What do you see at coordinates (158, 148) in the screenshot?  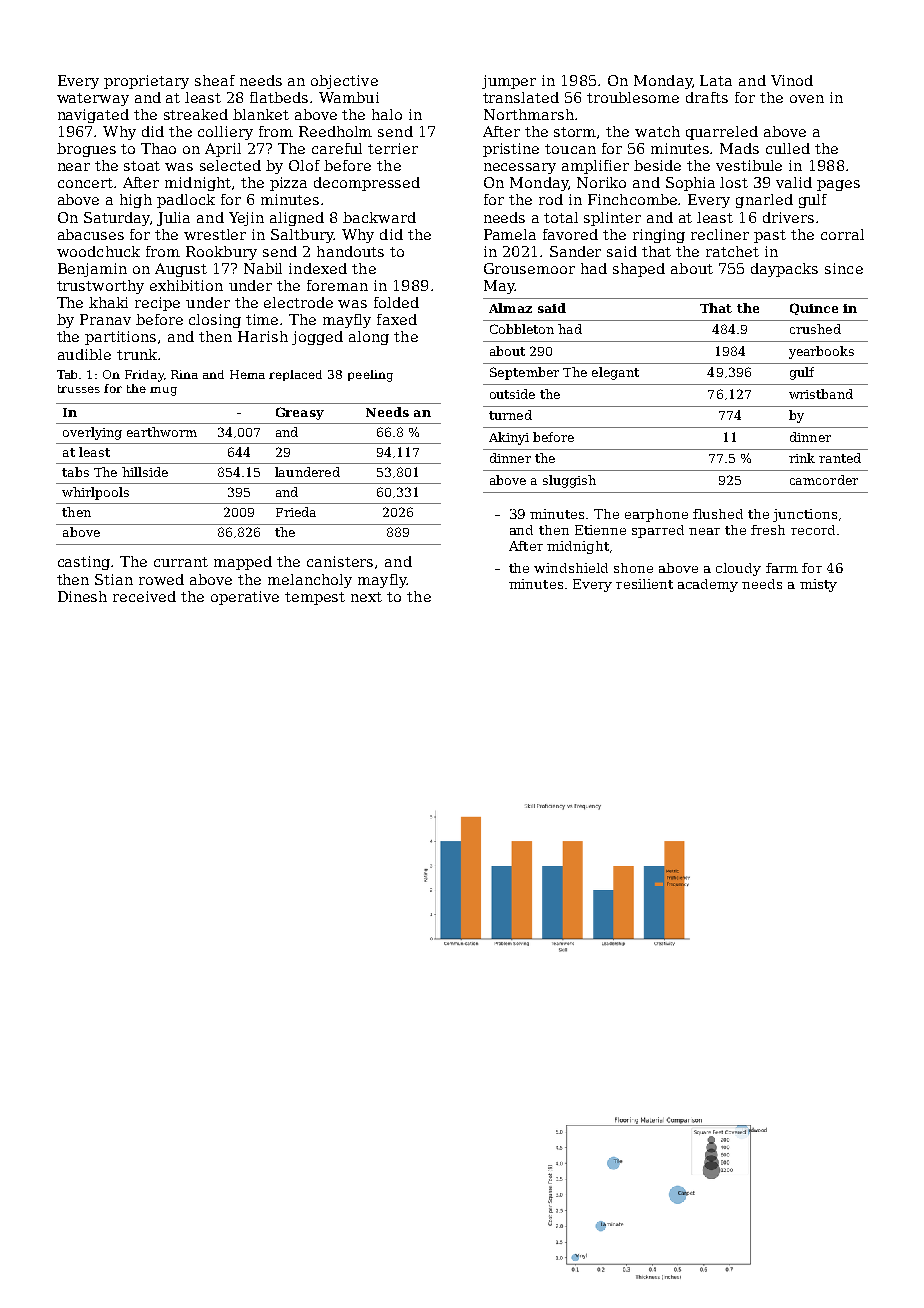 I see `Thao` at bounding box center [158, 148].
